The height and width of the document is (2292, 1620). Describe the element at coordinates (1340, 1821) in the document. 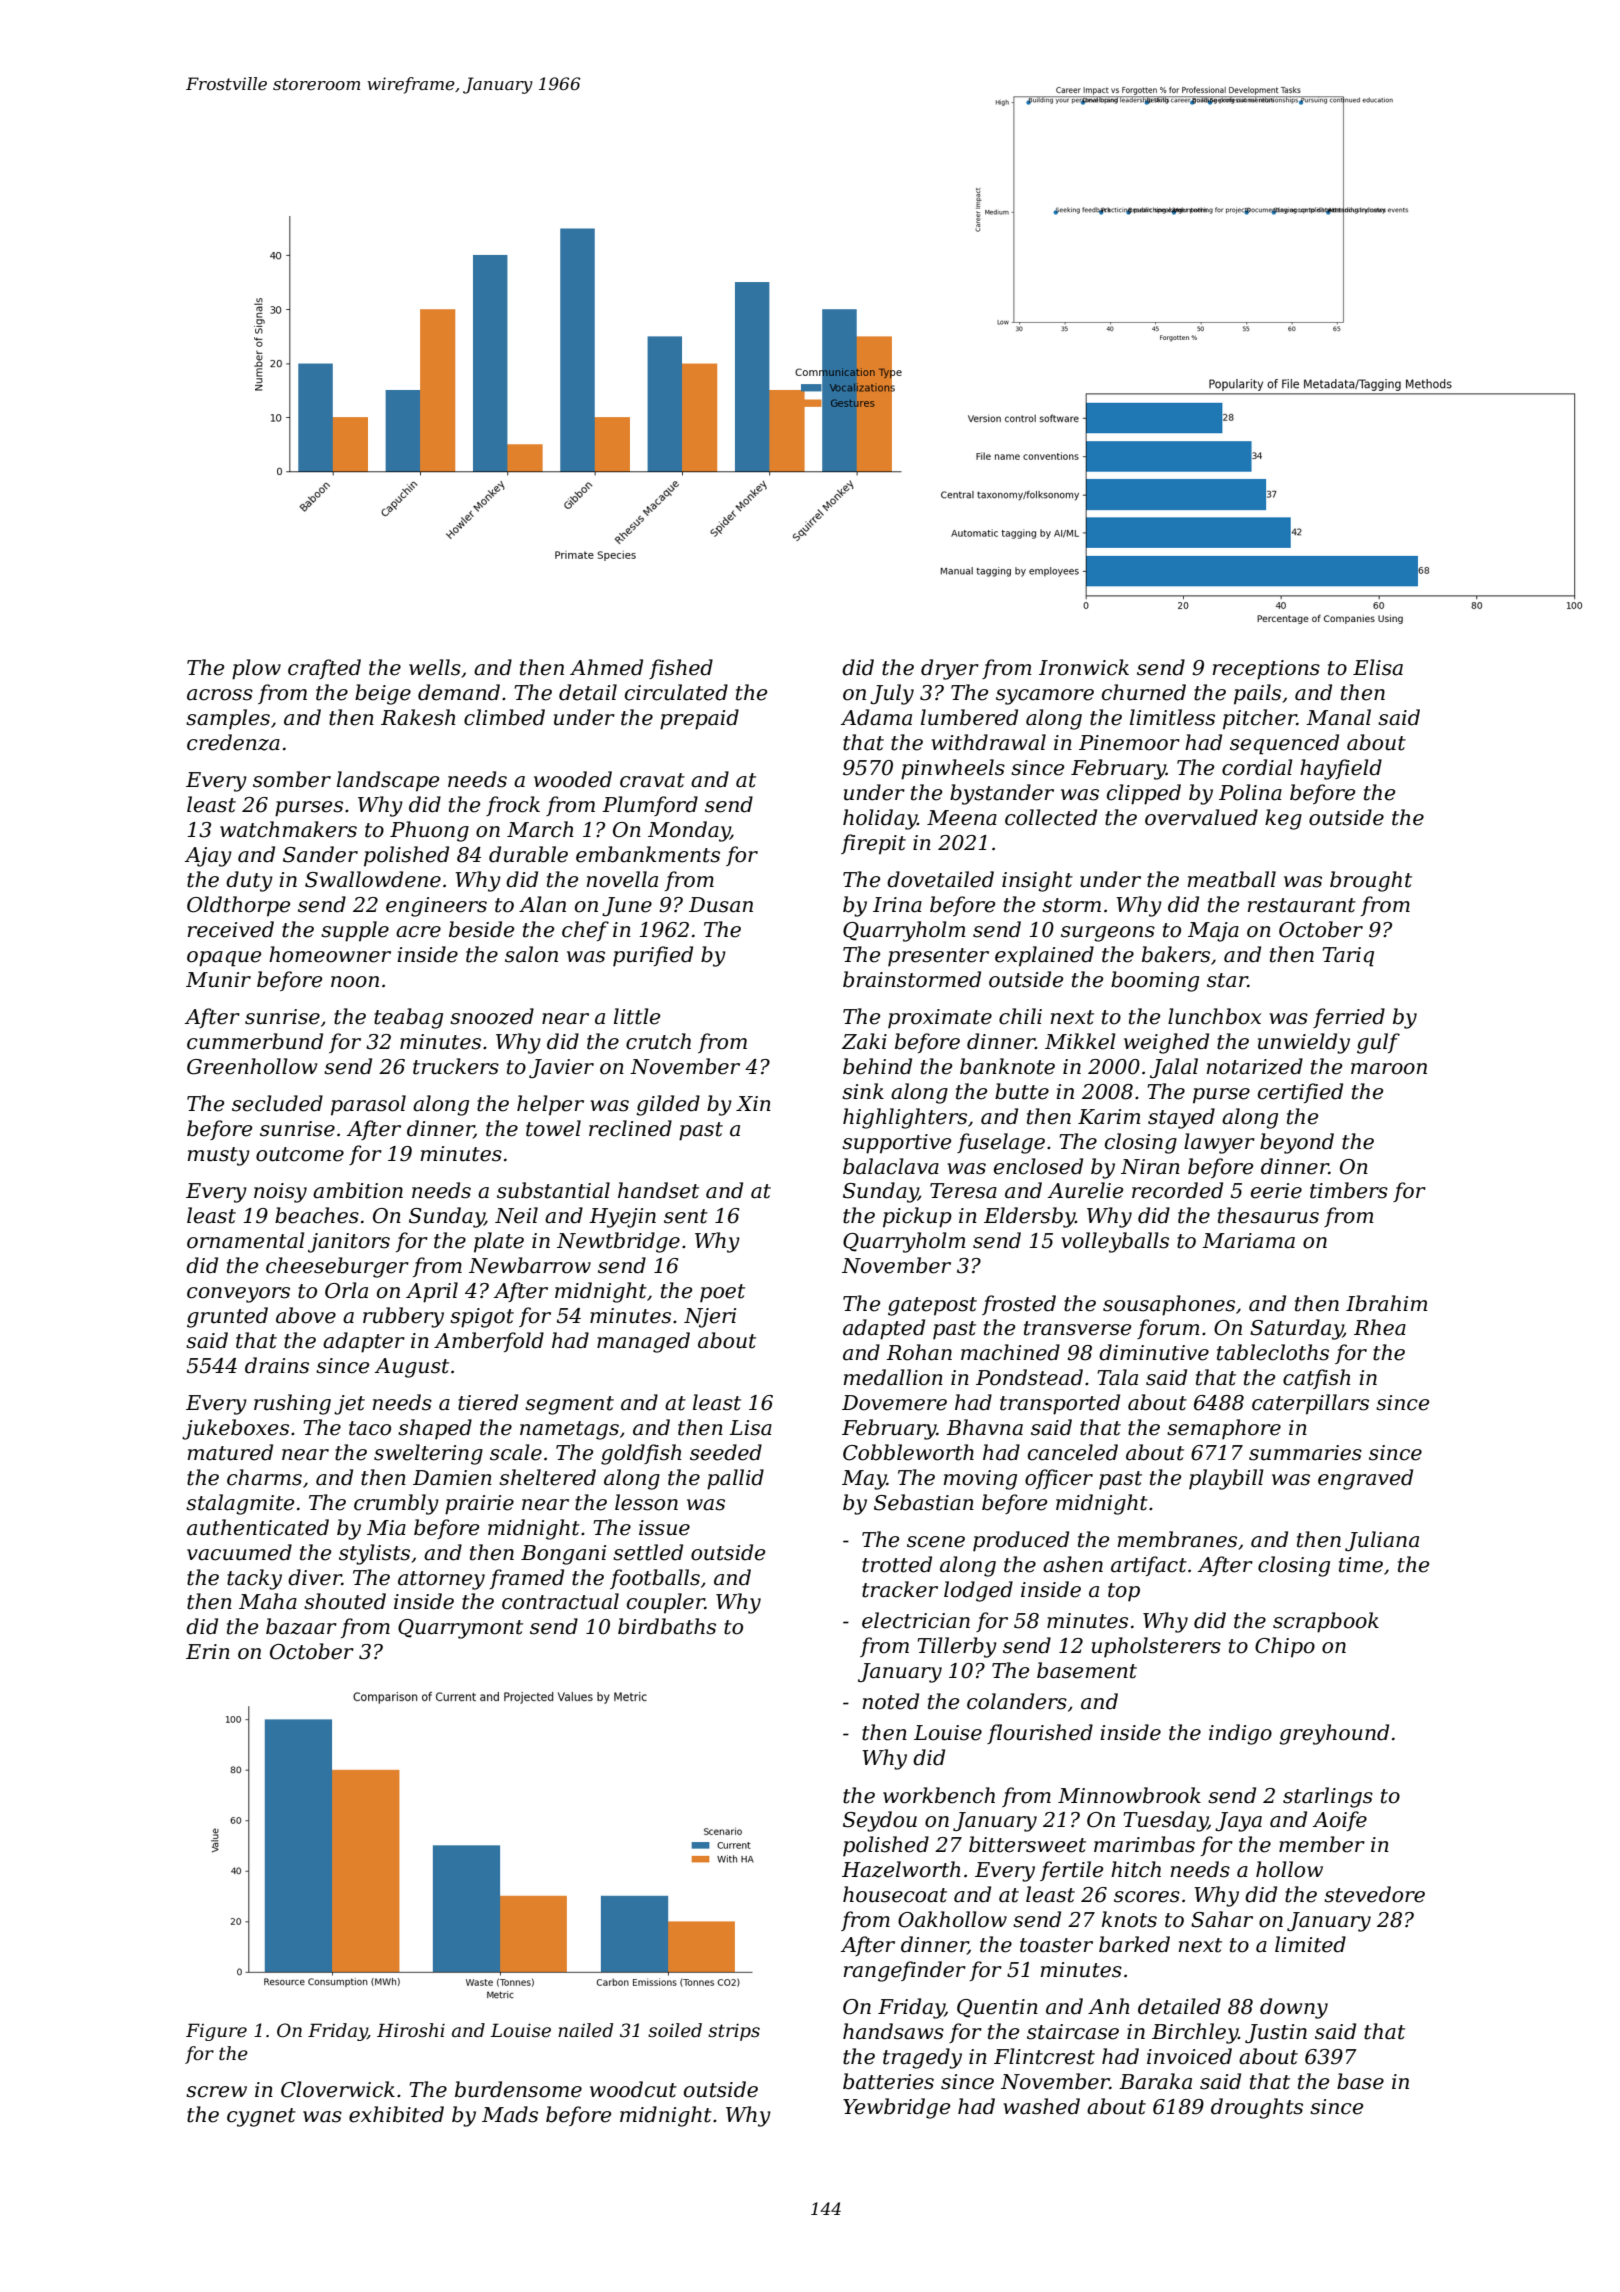

I see `Aoife` at that location.
